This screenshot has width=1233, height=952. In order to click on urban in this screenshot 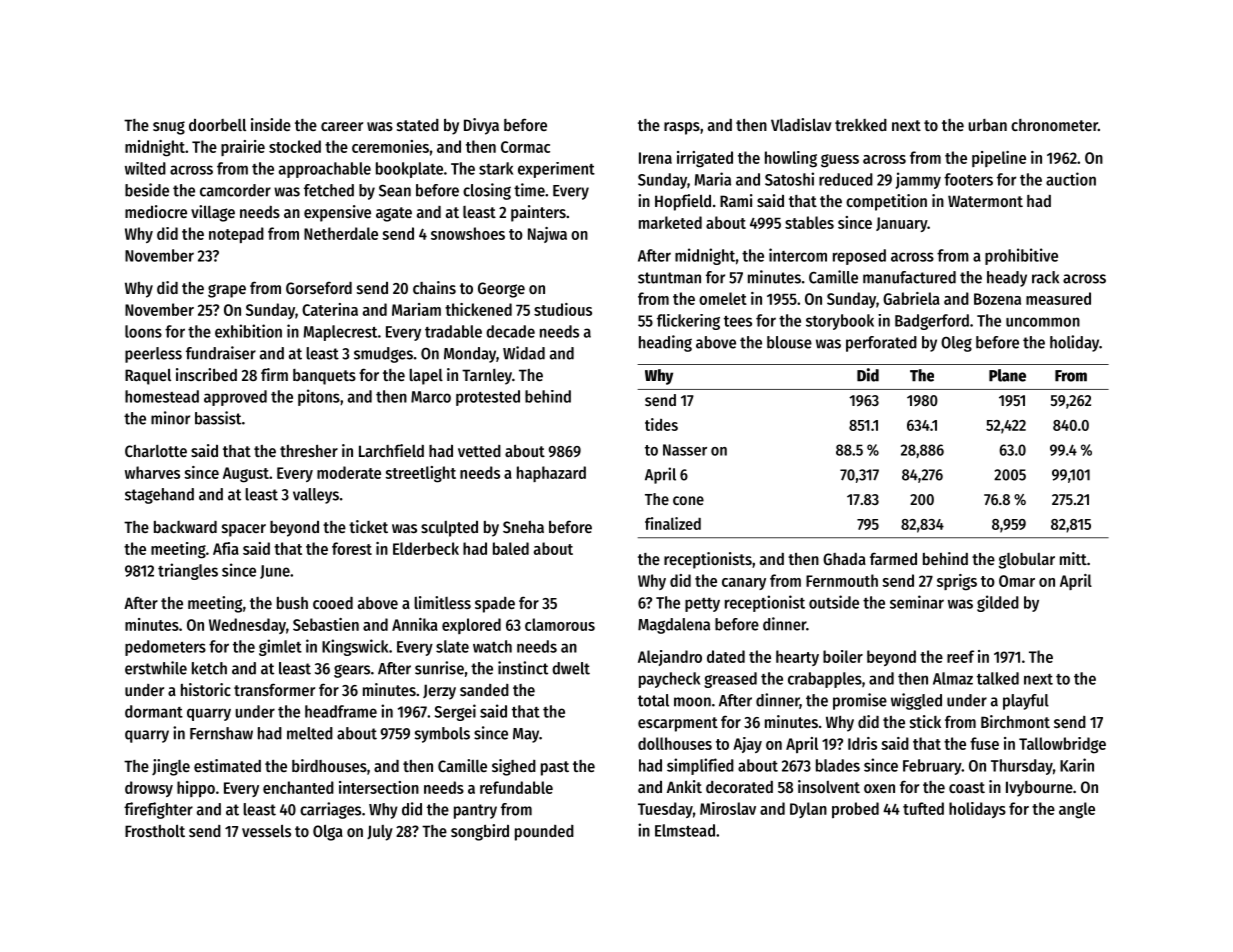, I will do `click(988, 125)`.
